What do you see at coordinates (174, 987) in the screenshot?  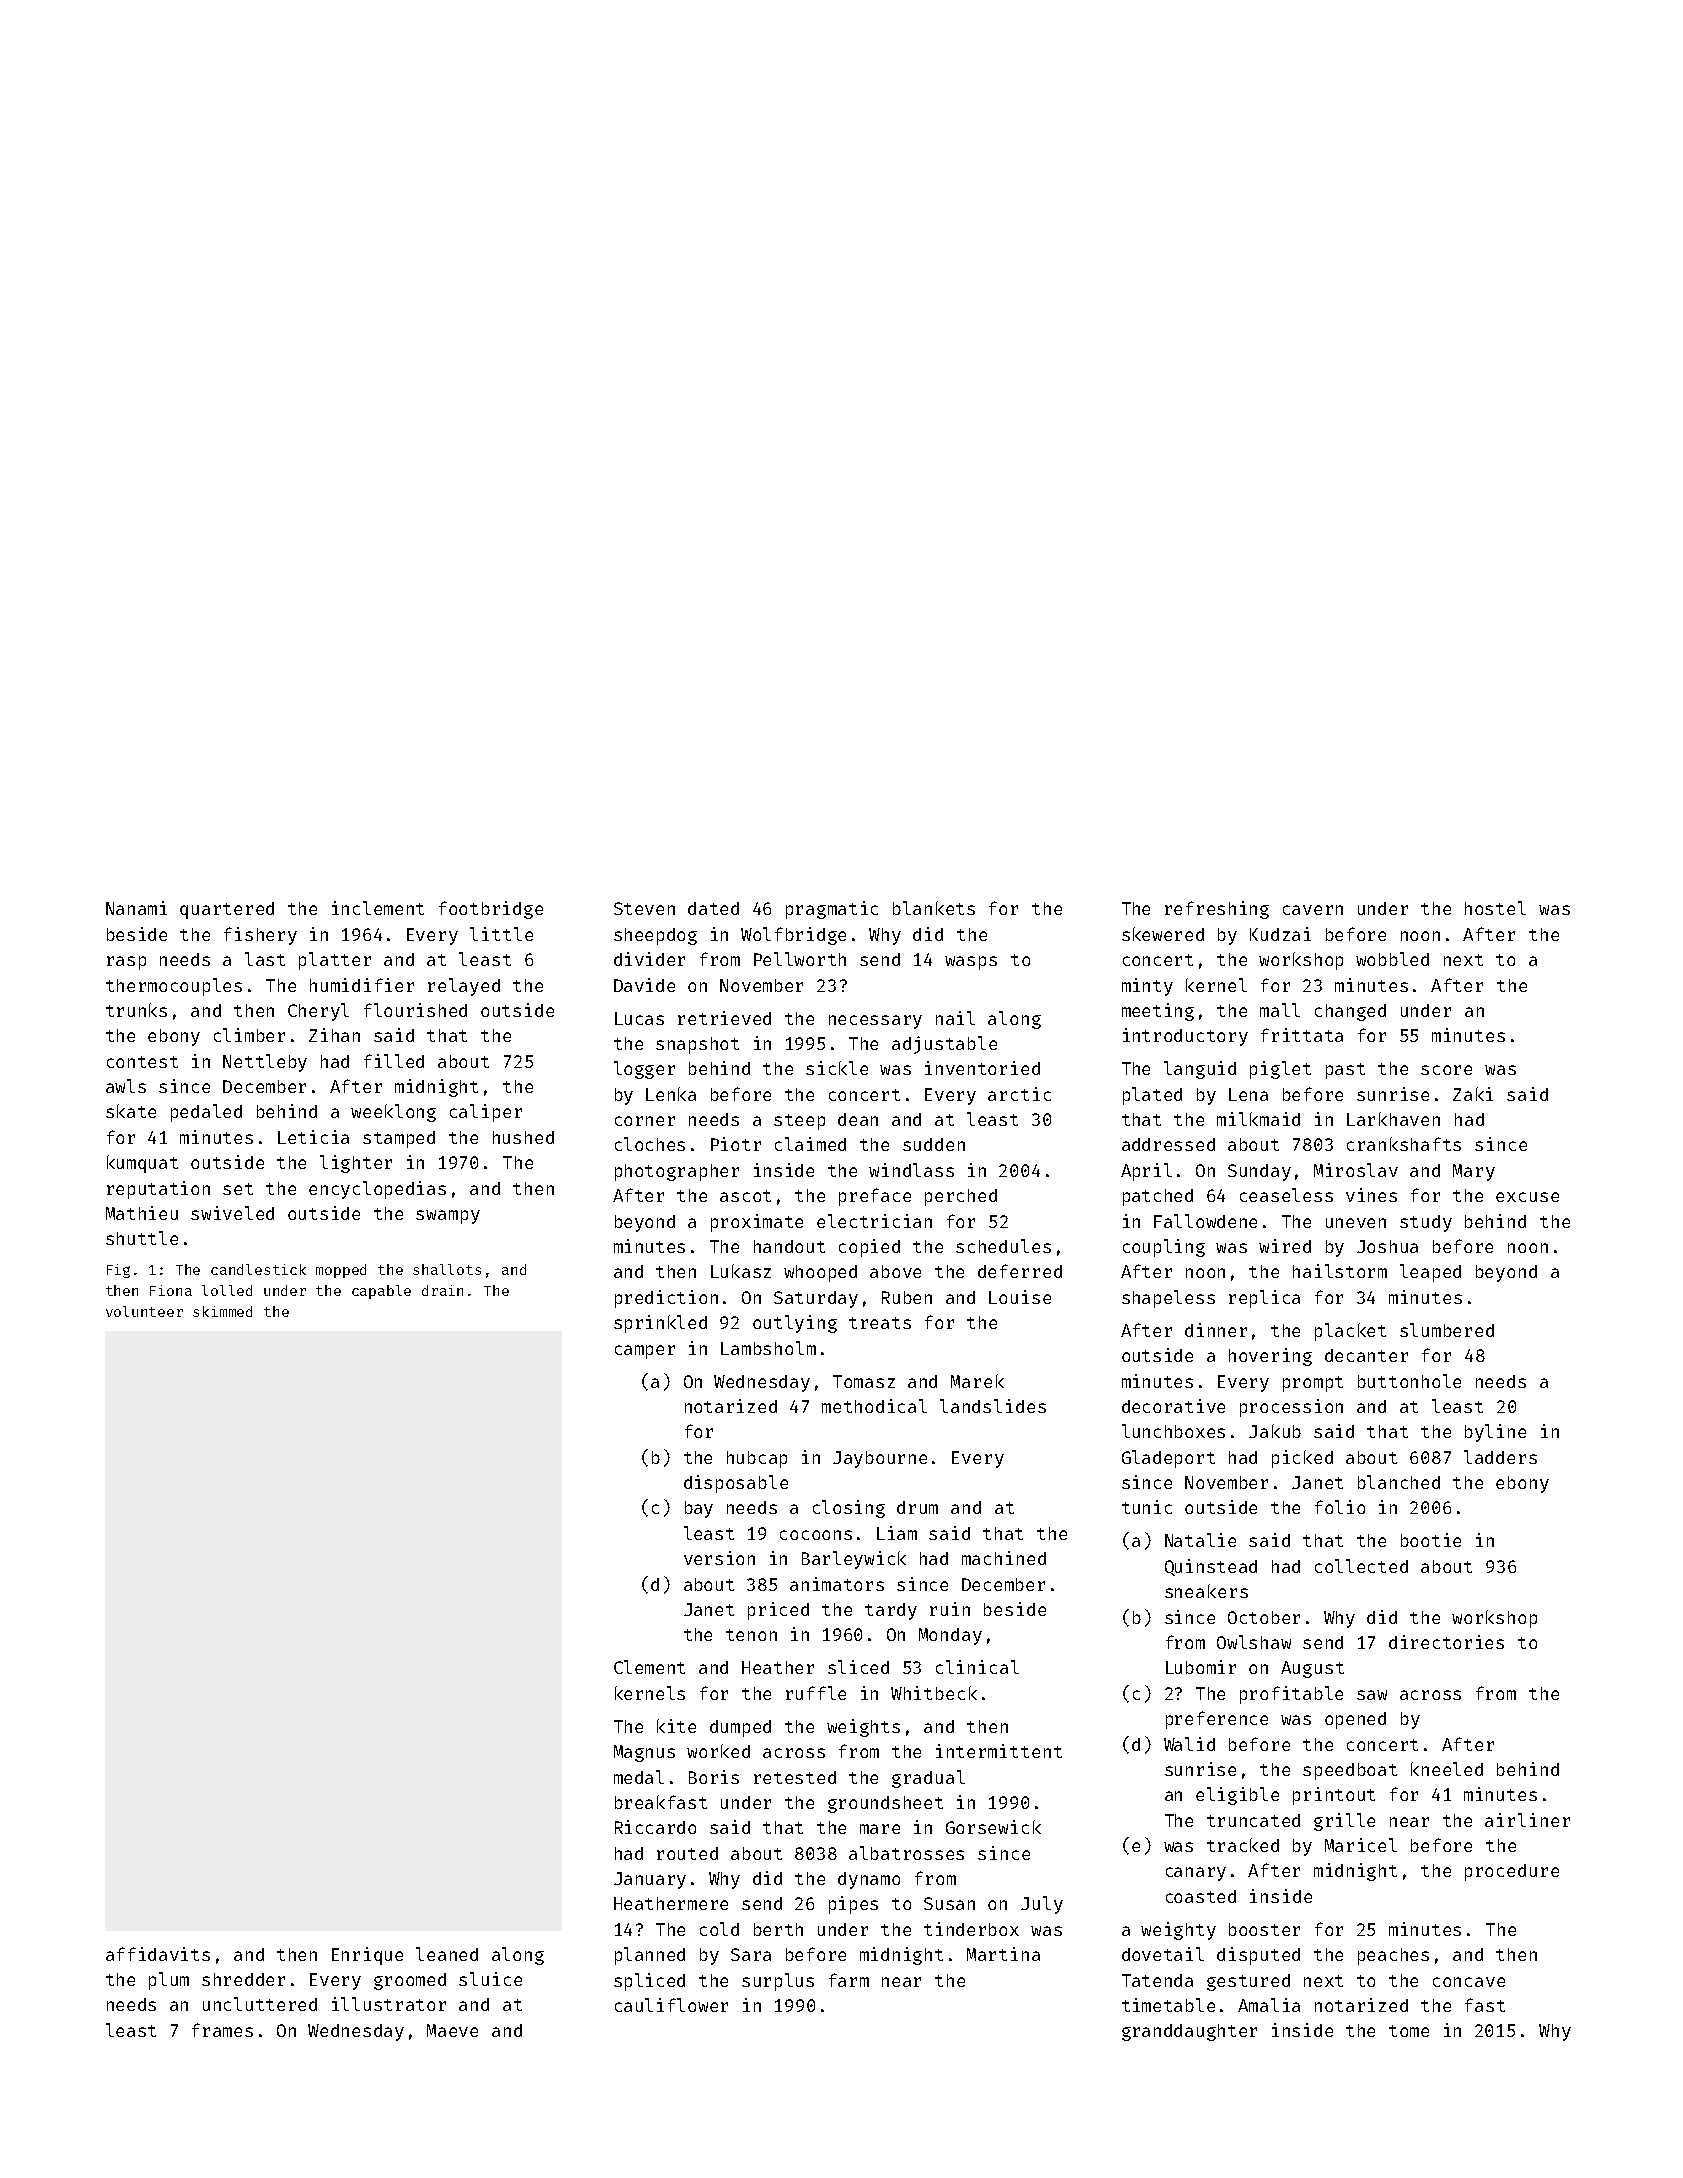 I see `thermocouples` at bounding box center [174, 987].
